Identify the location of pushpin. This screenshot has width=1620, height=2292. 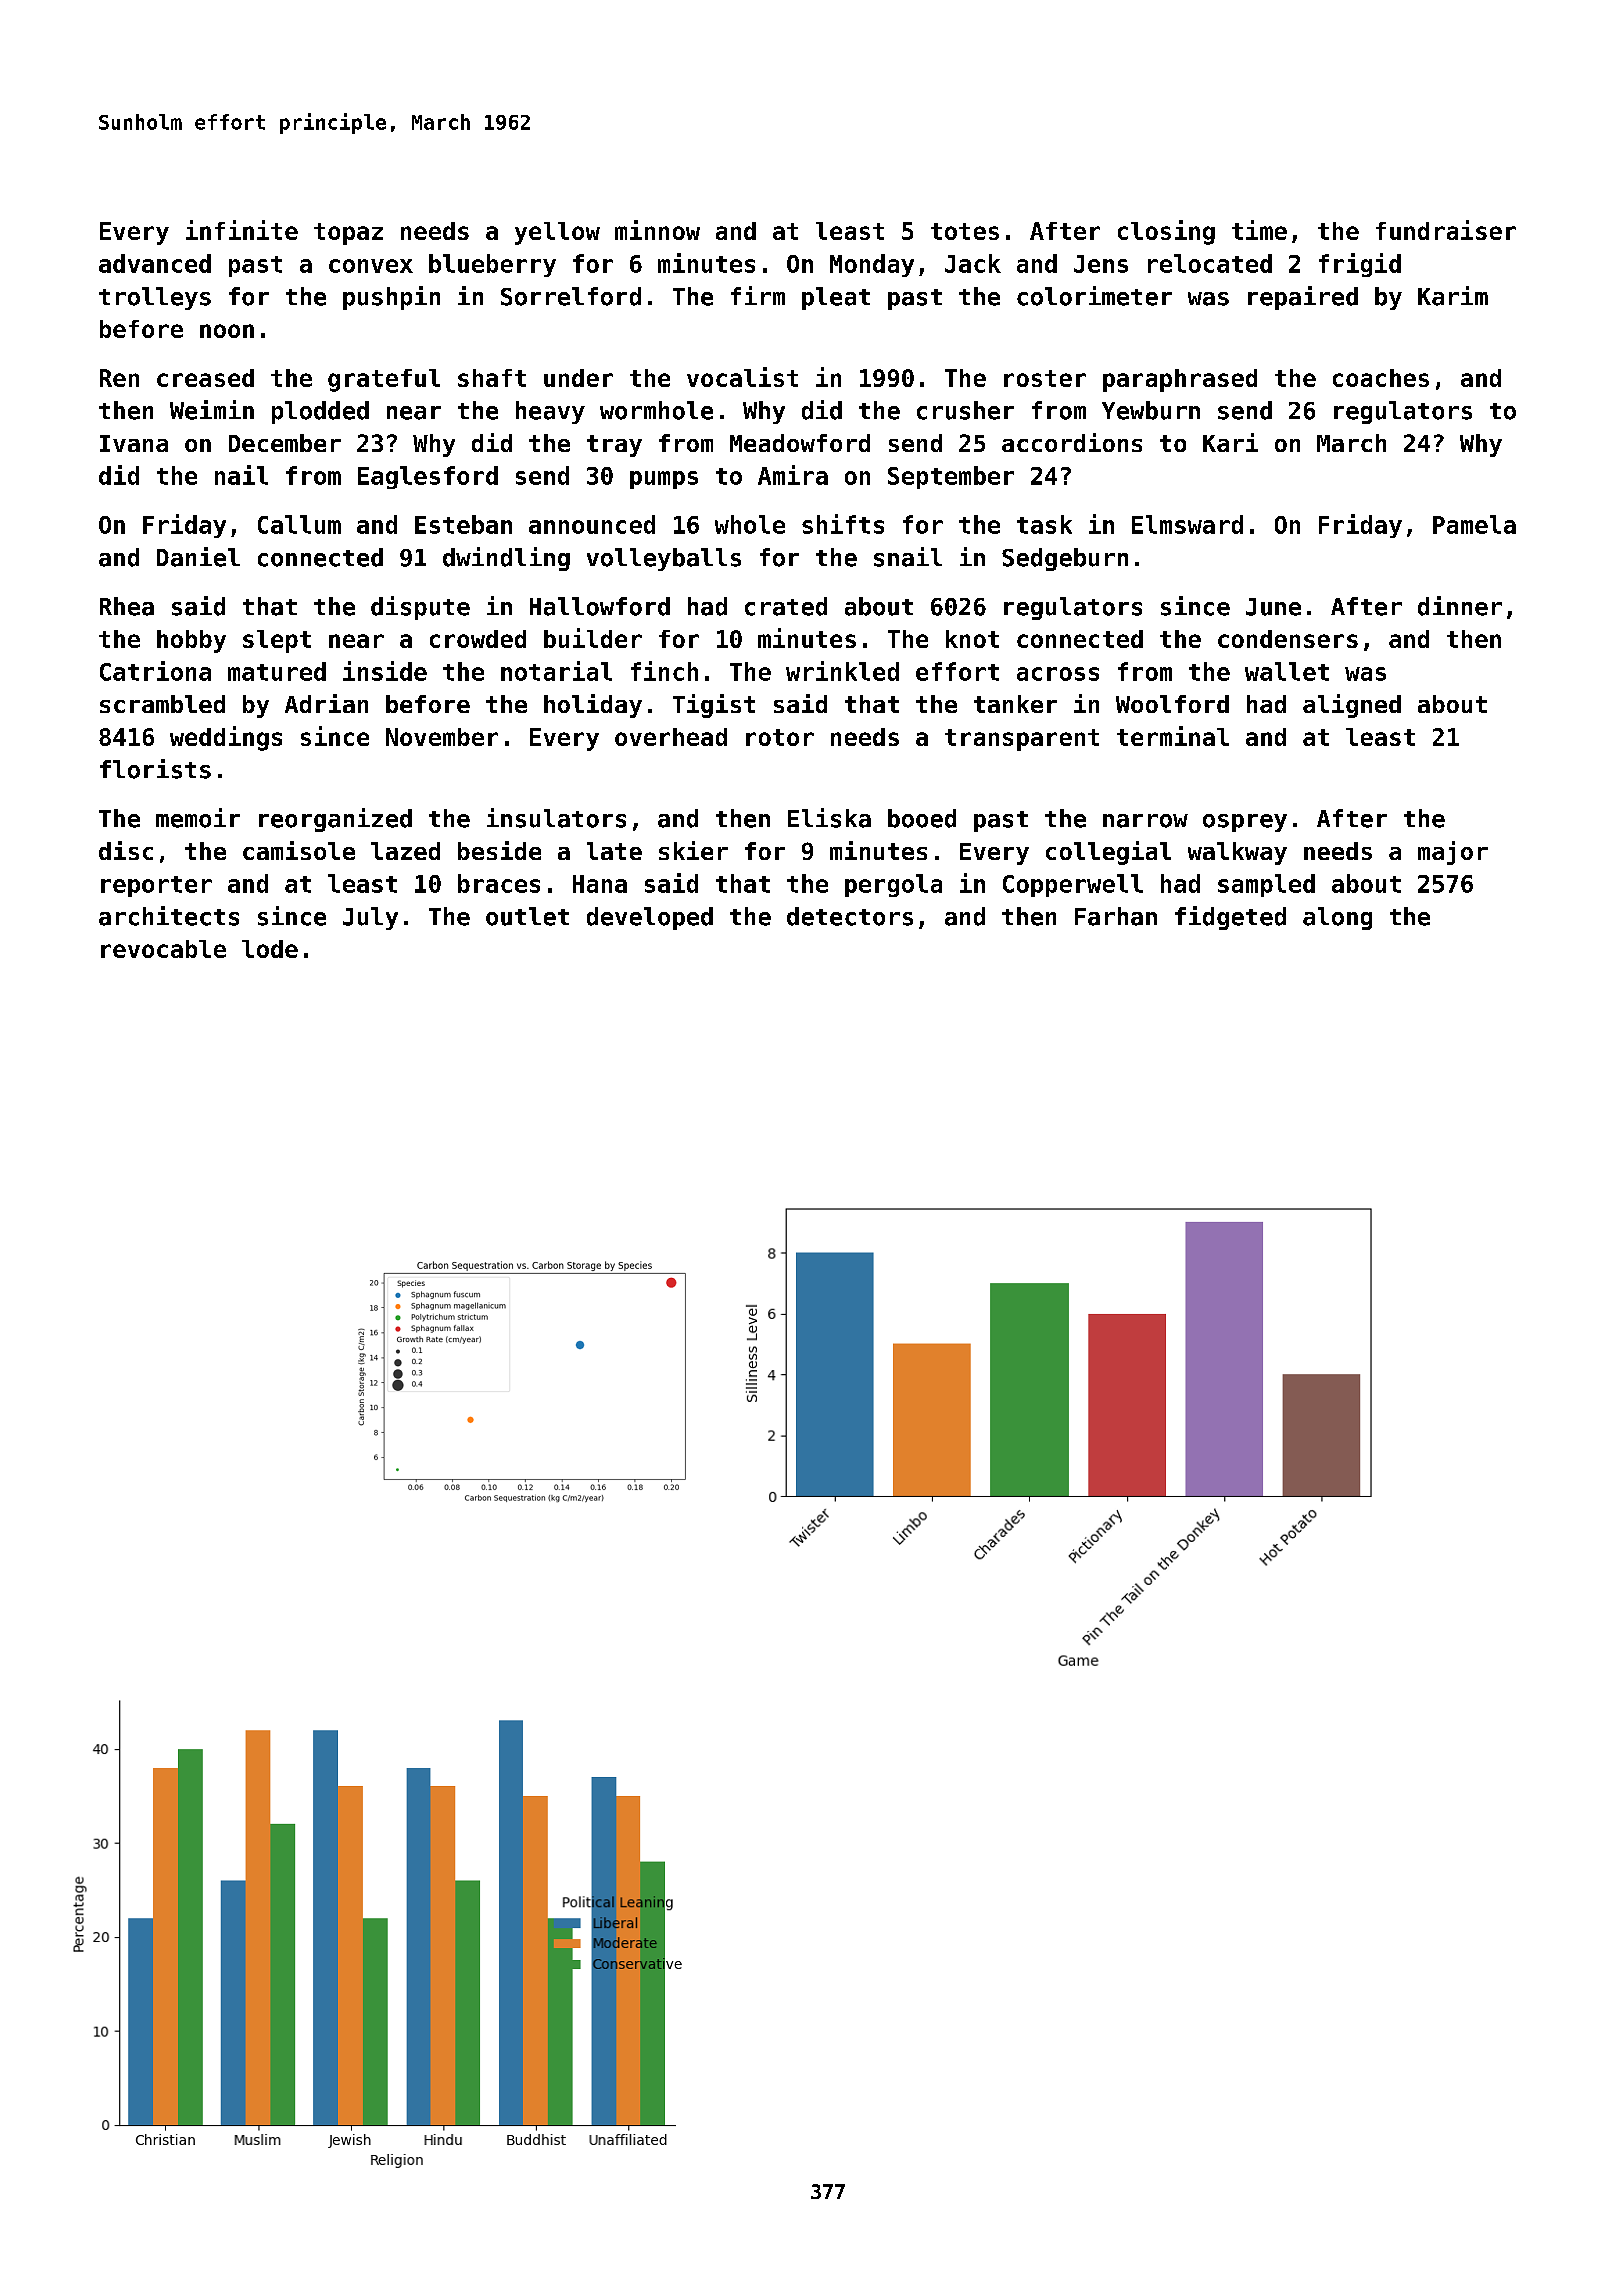
(391, 298).
